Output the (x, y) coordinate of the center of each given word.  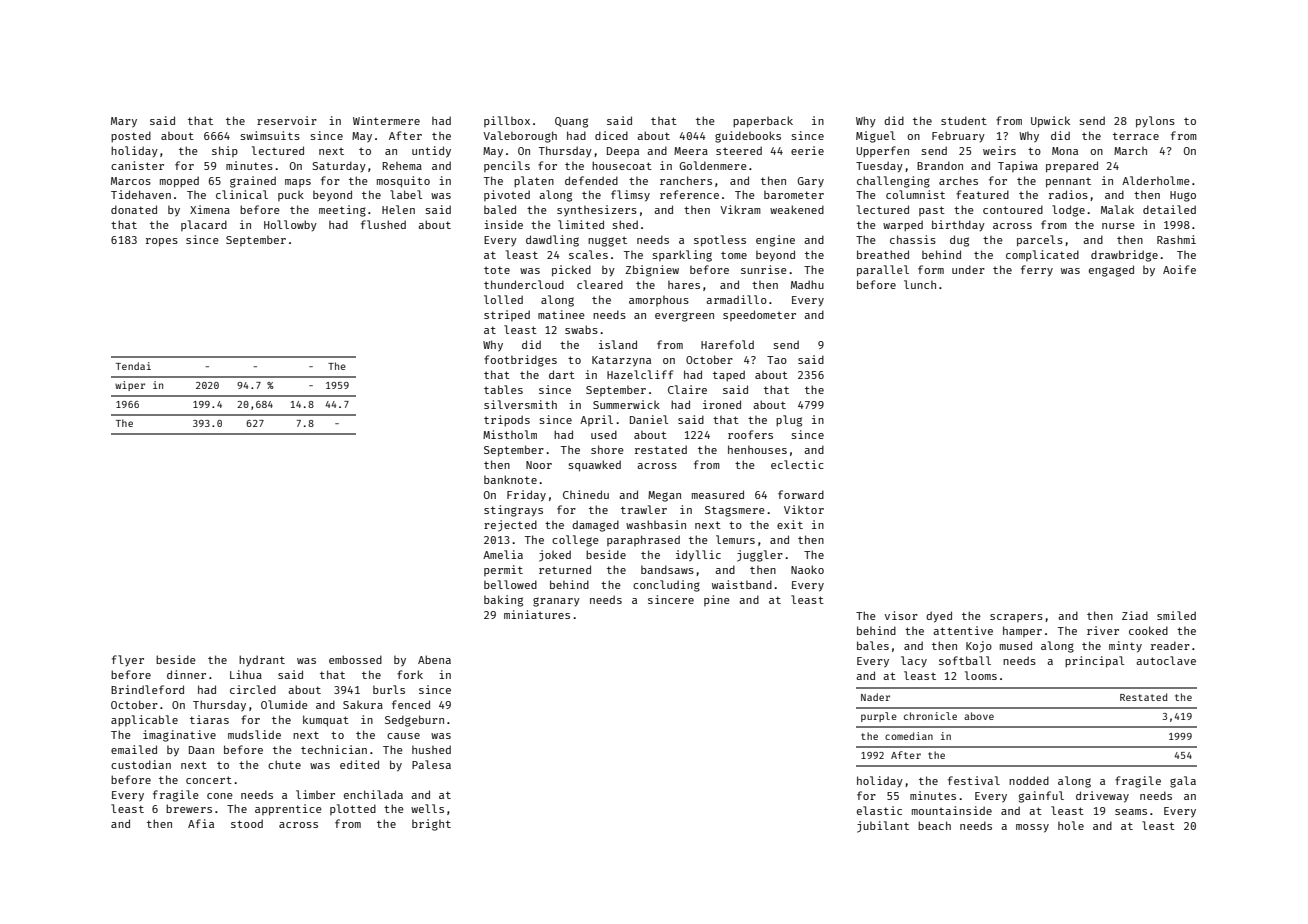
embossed (355, 659)
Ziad (1135, 615)
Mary (124, 122)
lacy (914, 662)
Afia (201, 823)
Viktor (804, 509)
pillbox (507, 121)
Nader (875, 697)
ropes (162, 242)
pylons (1155, 122)
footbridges (520, 361)
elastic (879, 810)
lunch (920, 284)
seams (1131, 812)
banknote (510, 479)
